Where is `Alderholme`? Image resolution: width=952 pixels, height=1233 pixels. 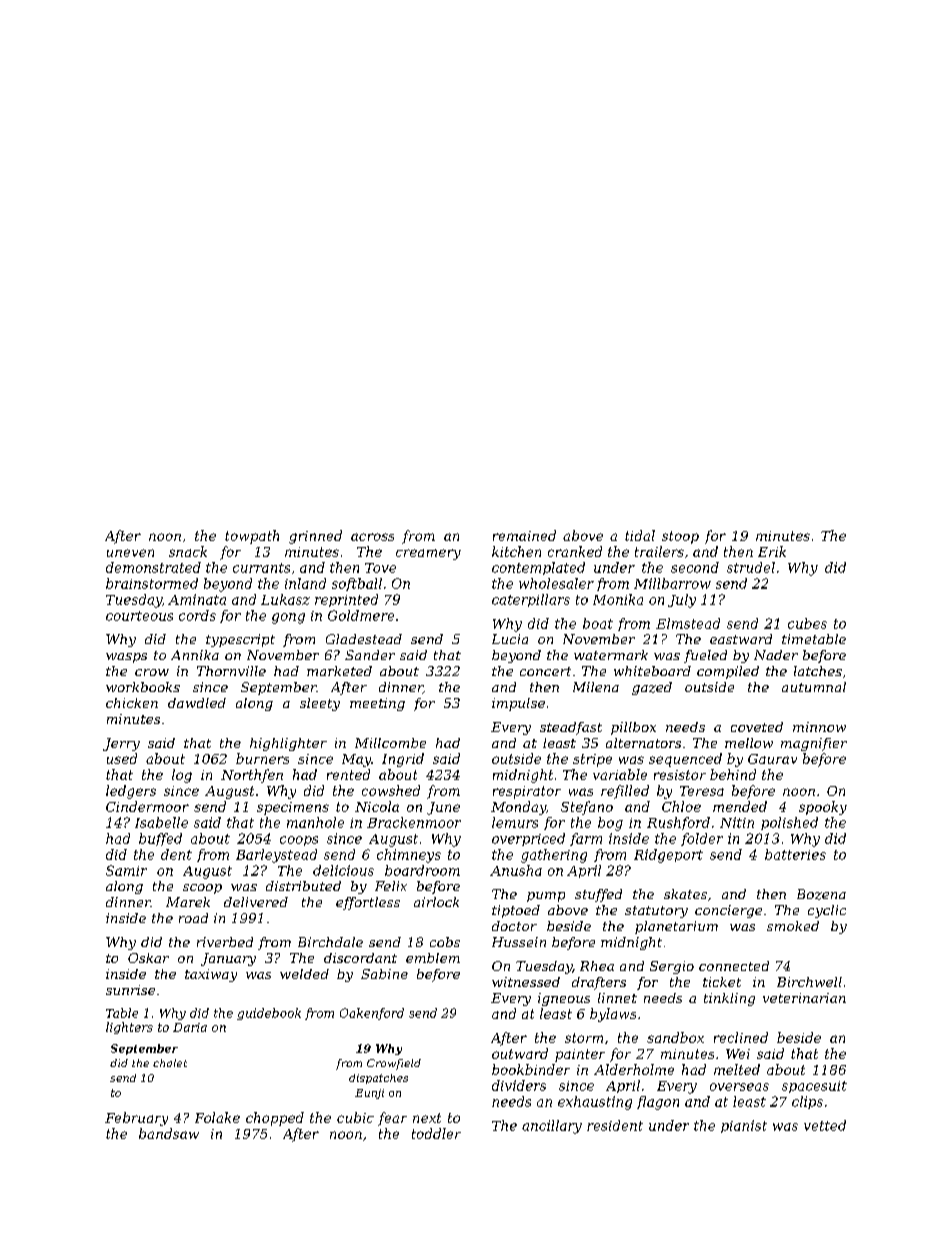 Alderholme is located at coordinates (634, 1069).
